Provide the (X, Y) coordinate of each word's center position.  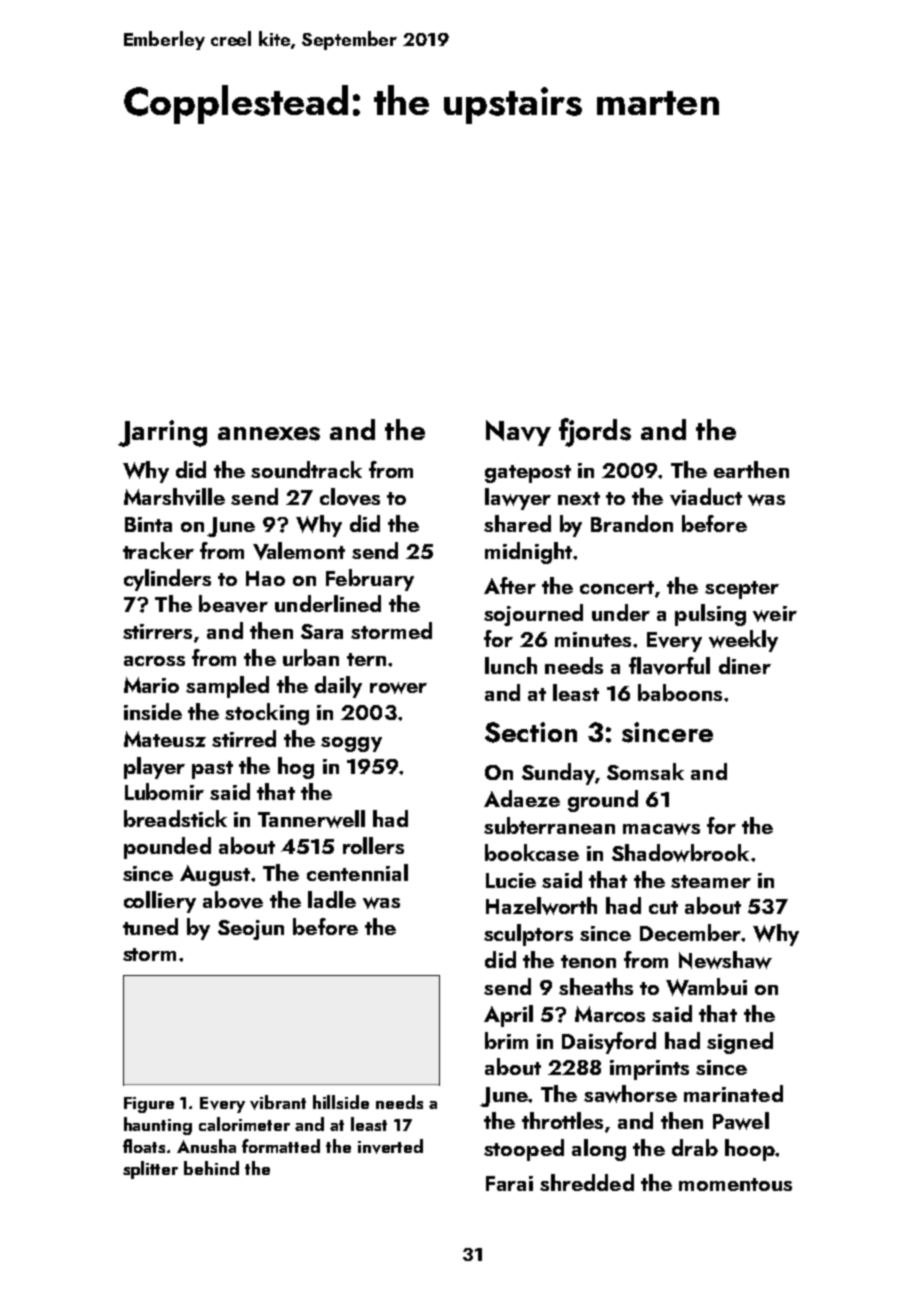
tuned (150, 926)
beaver (233, 604)
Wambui (706, 987)
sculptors (528, 935)
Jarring (162, 433)
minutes (593, 639)
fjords (595, 432)
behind (211, 1168)
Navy (518, 433)
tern (366, 659)
